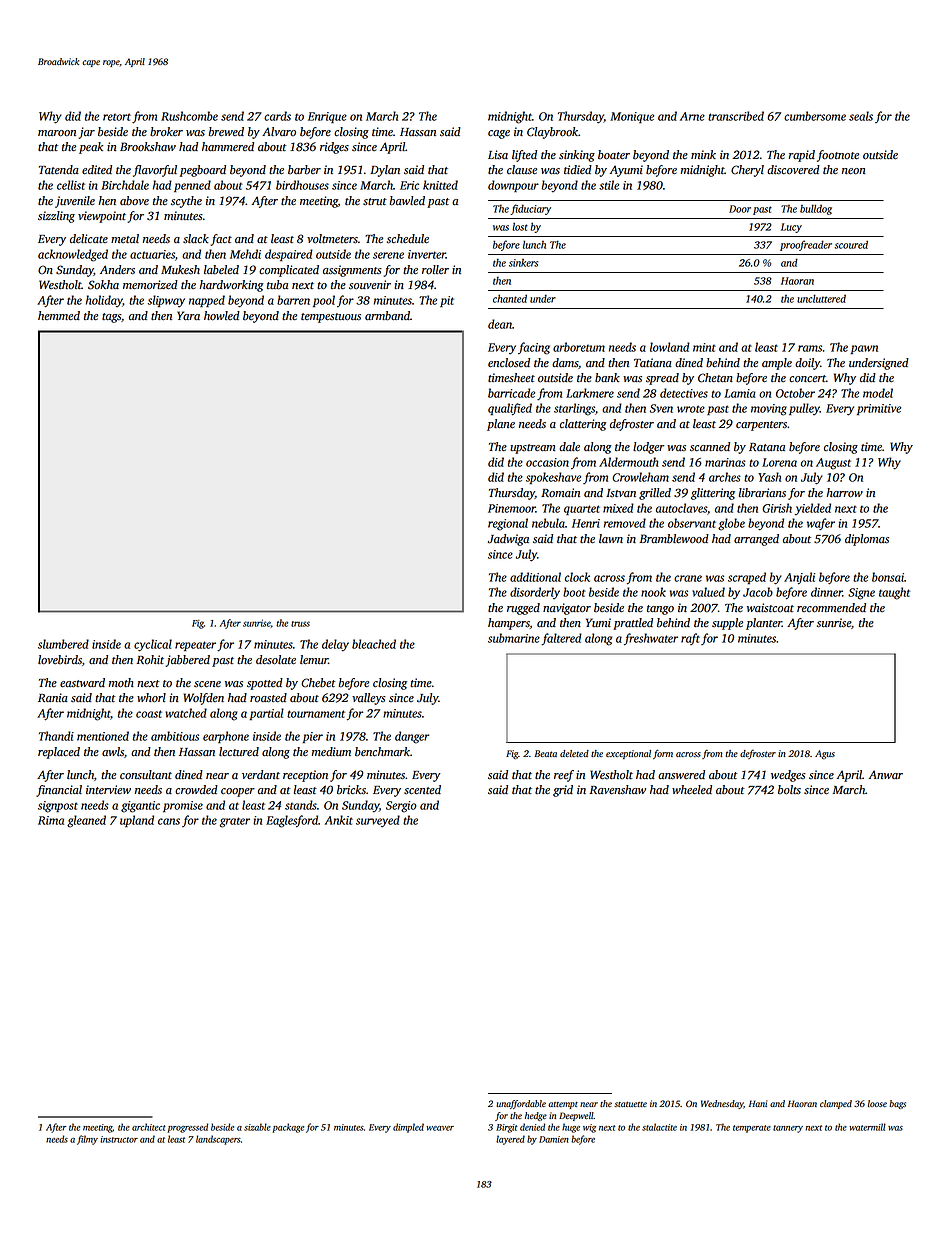 This screenshot has width=952, height=1233. What do you see at coordinates (300, 624) in the screenshot?
I see `truss` at bounding box center [300, 624].
